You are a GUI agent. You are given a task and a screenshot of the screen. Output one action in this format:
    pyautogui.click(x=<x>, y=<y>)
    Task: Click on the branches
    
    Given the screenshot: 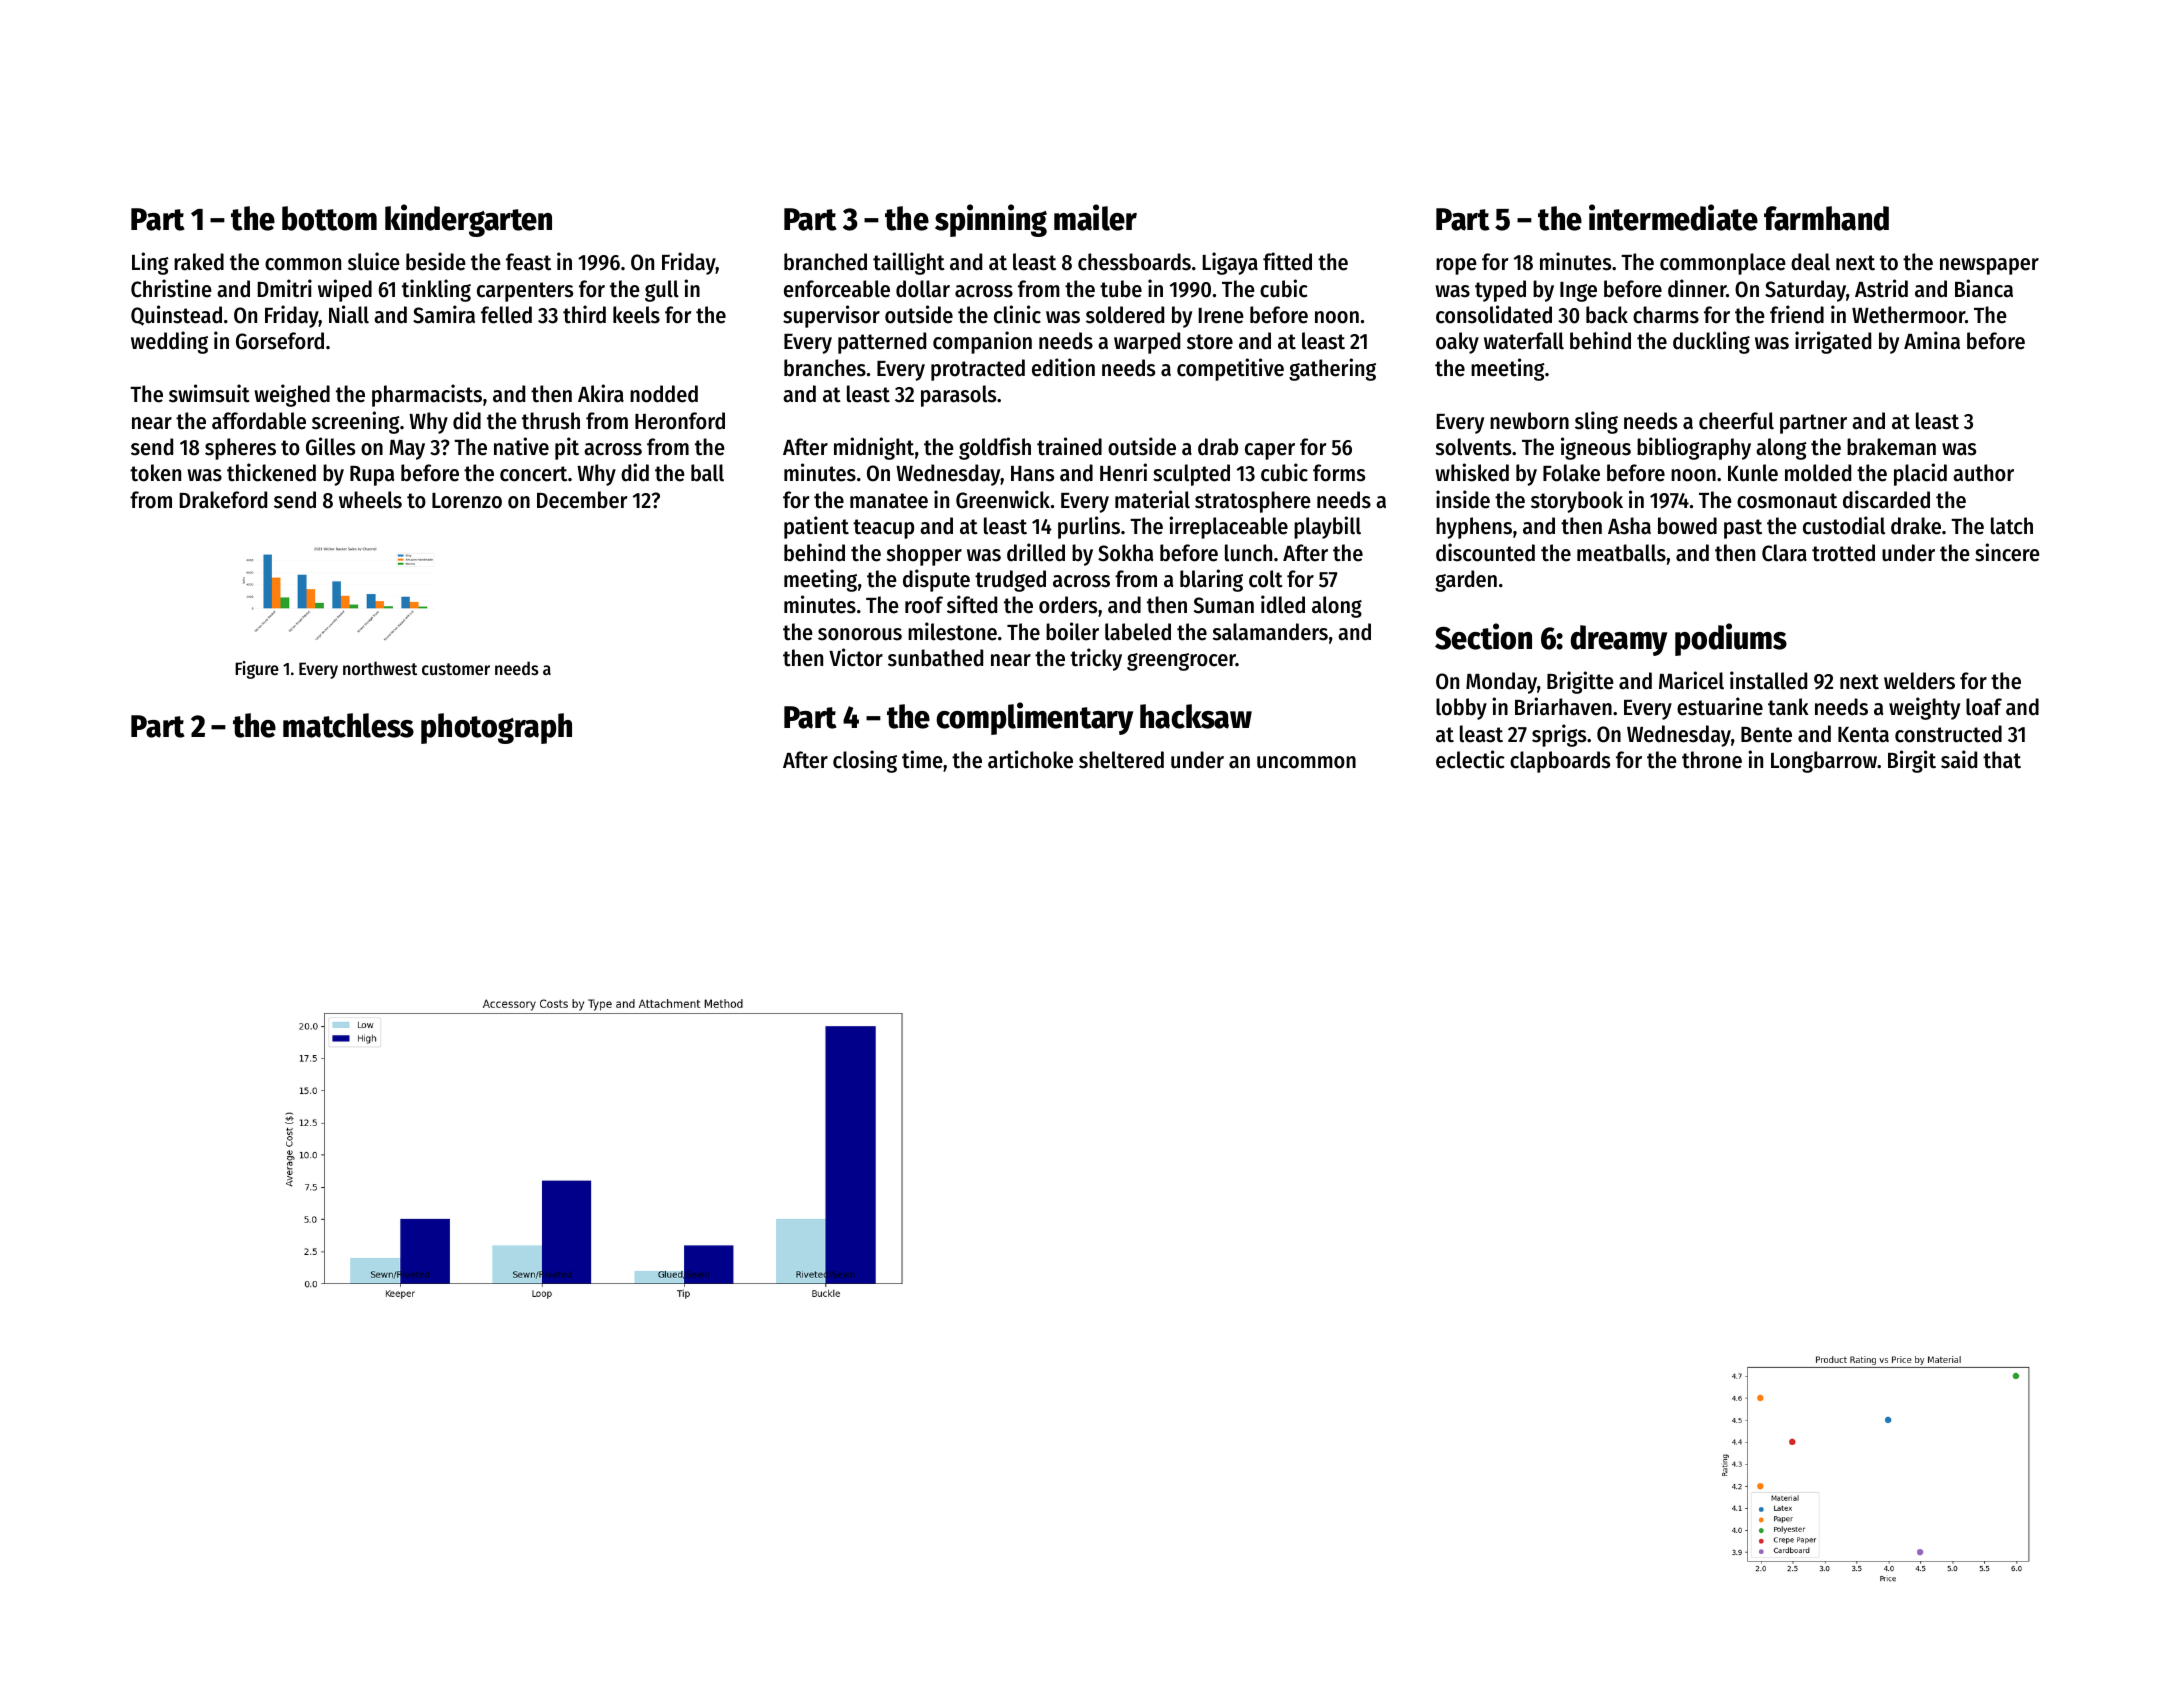 What is the action you would take?
    pyautogui.click(x=825, y=368)
